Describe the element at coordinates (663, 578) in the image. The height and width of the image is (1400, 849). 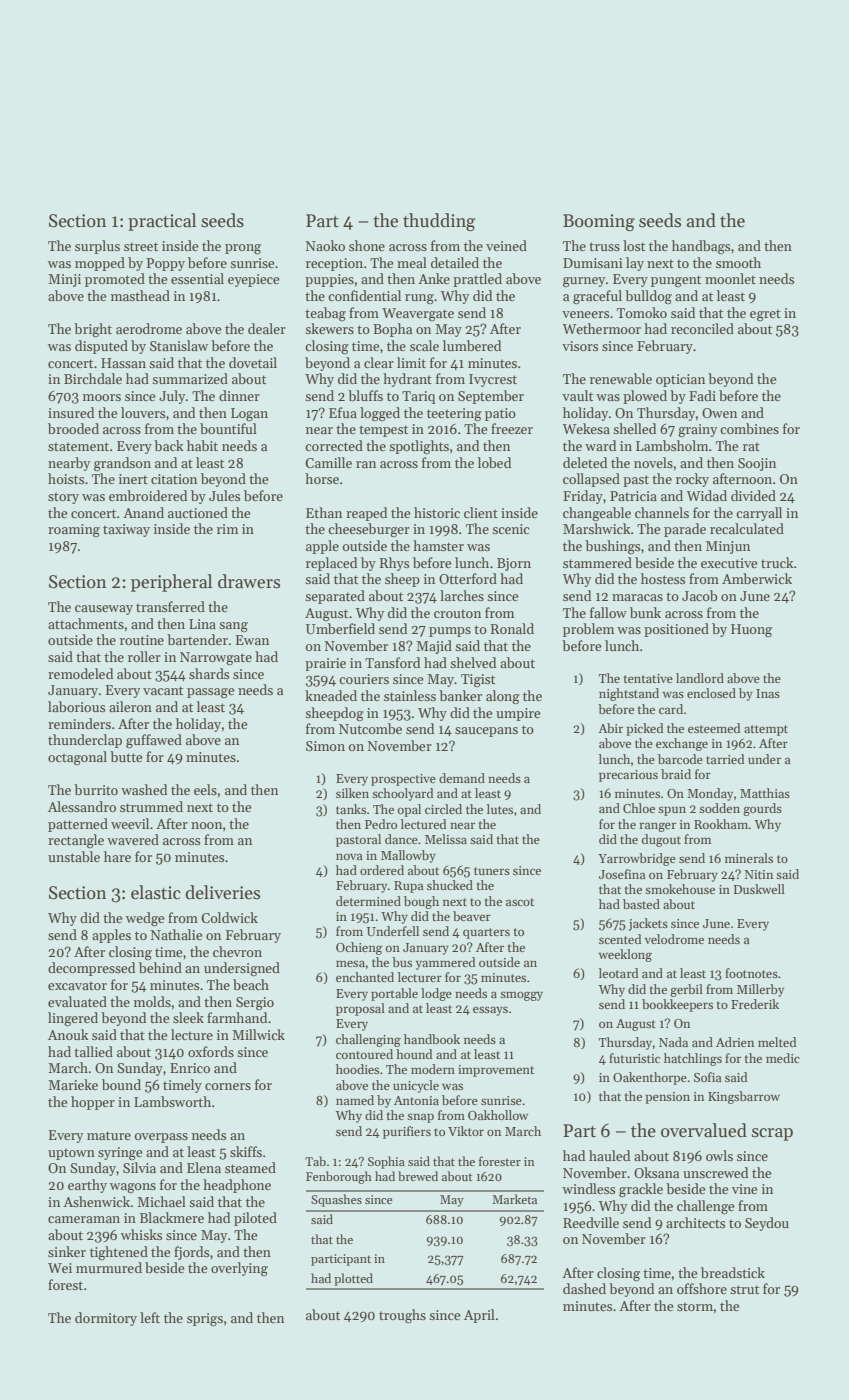
I see `hostess` at that location.
